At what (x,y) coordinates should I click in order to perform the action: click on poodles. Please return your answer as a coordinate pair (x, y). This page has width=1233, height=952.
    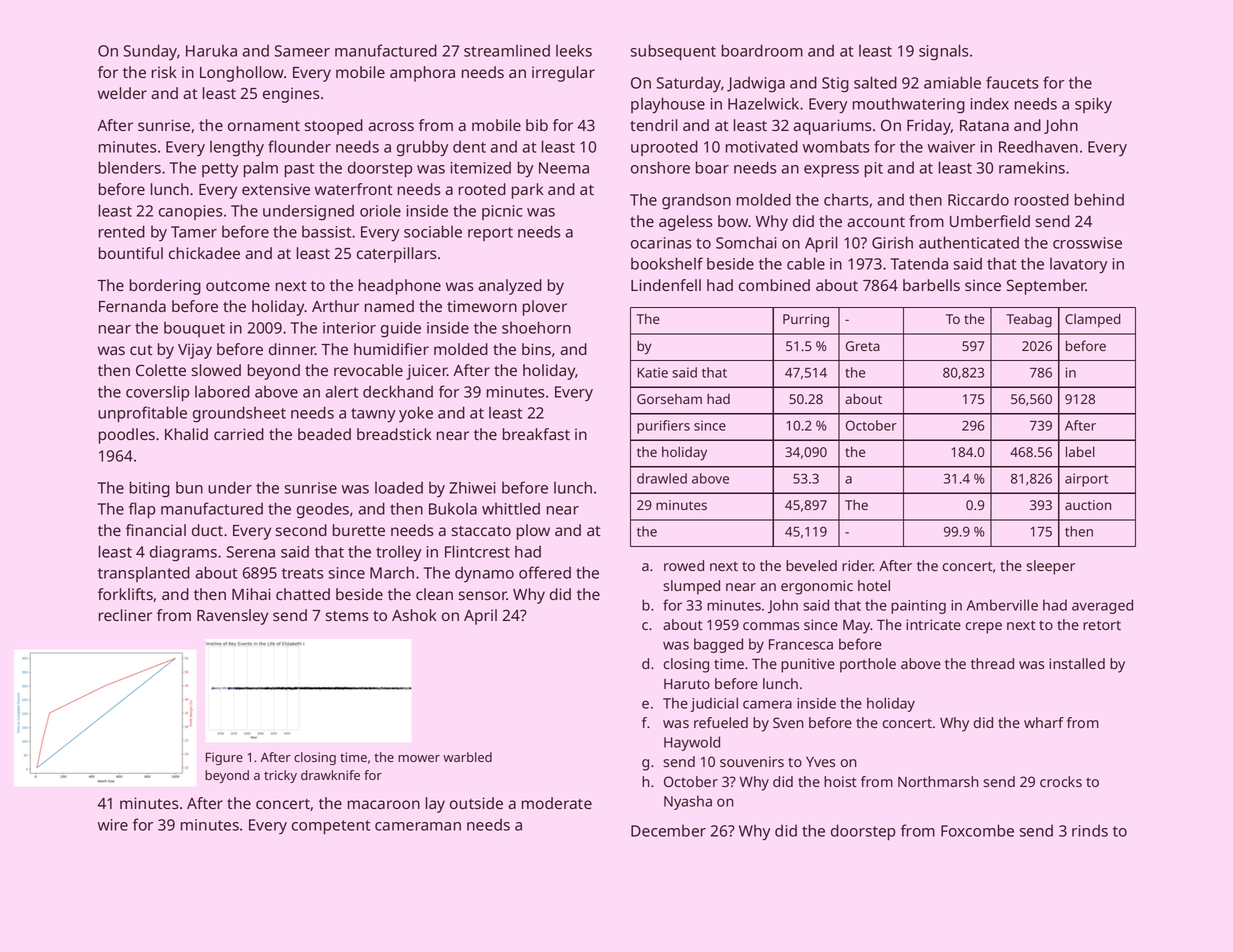
    Looking at the image, I should click on (127, 436).
